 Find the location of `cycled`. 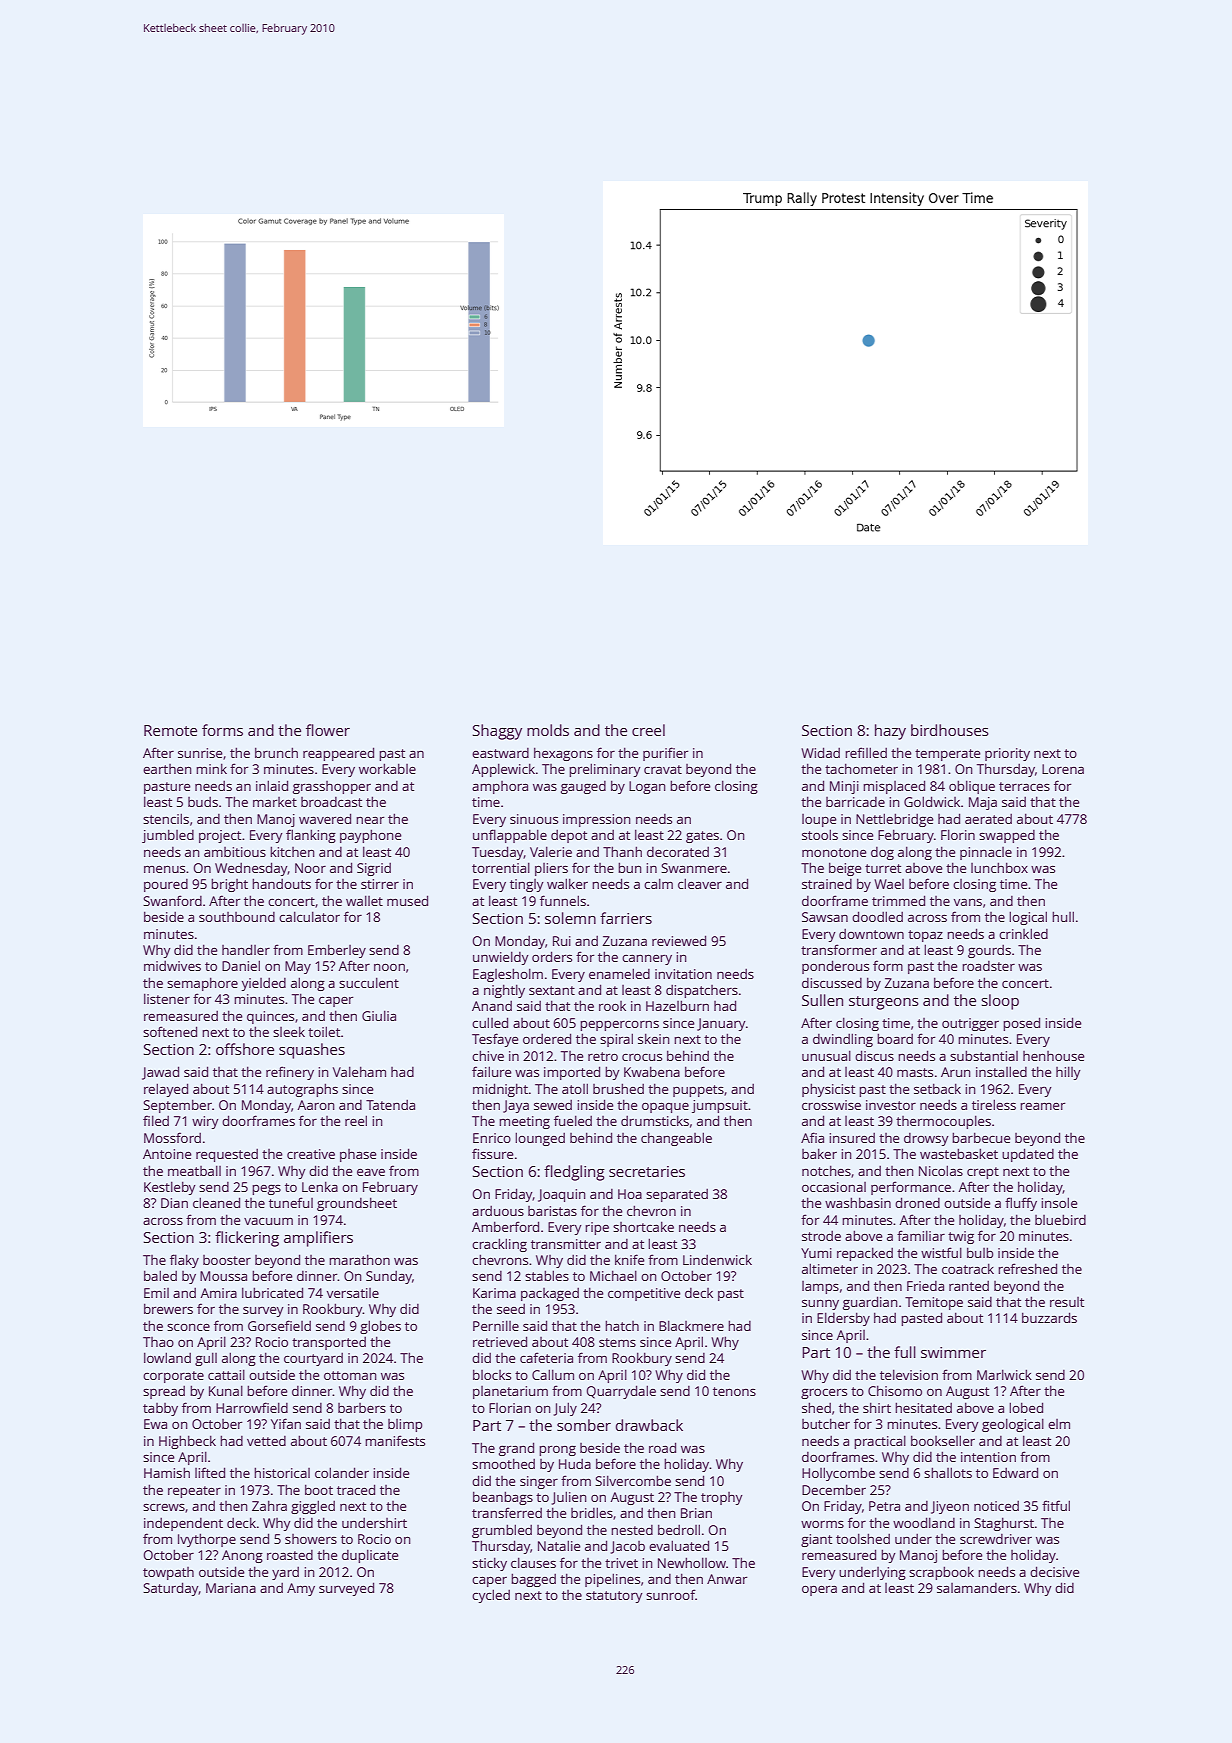

cycled is located at coordinates (491, 1596).
